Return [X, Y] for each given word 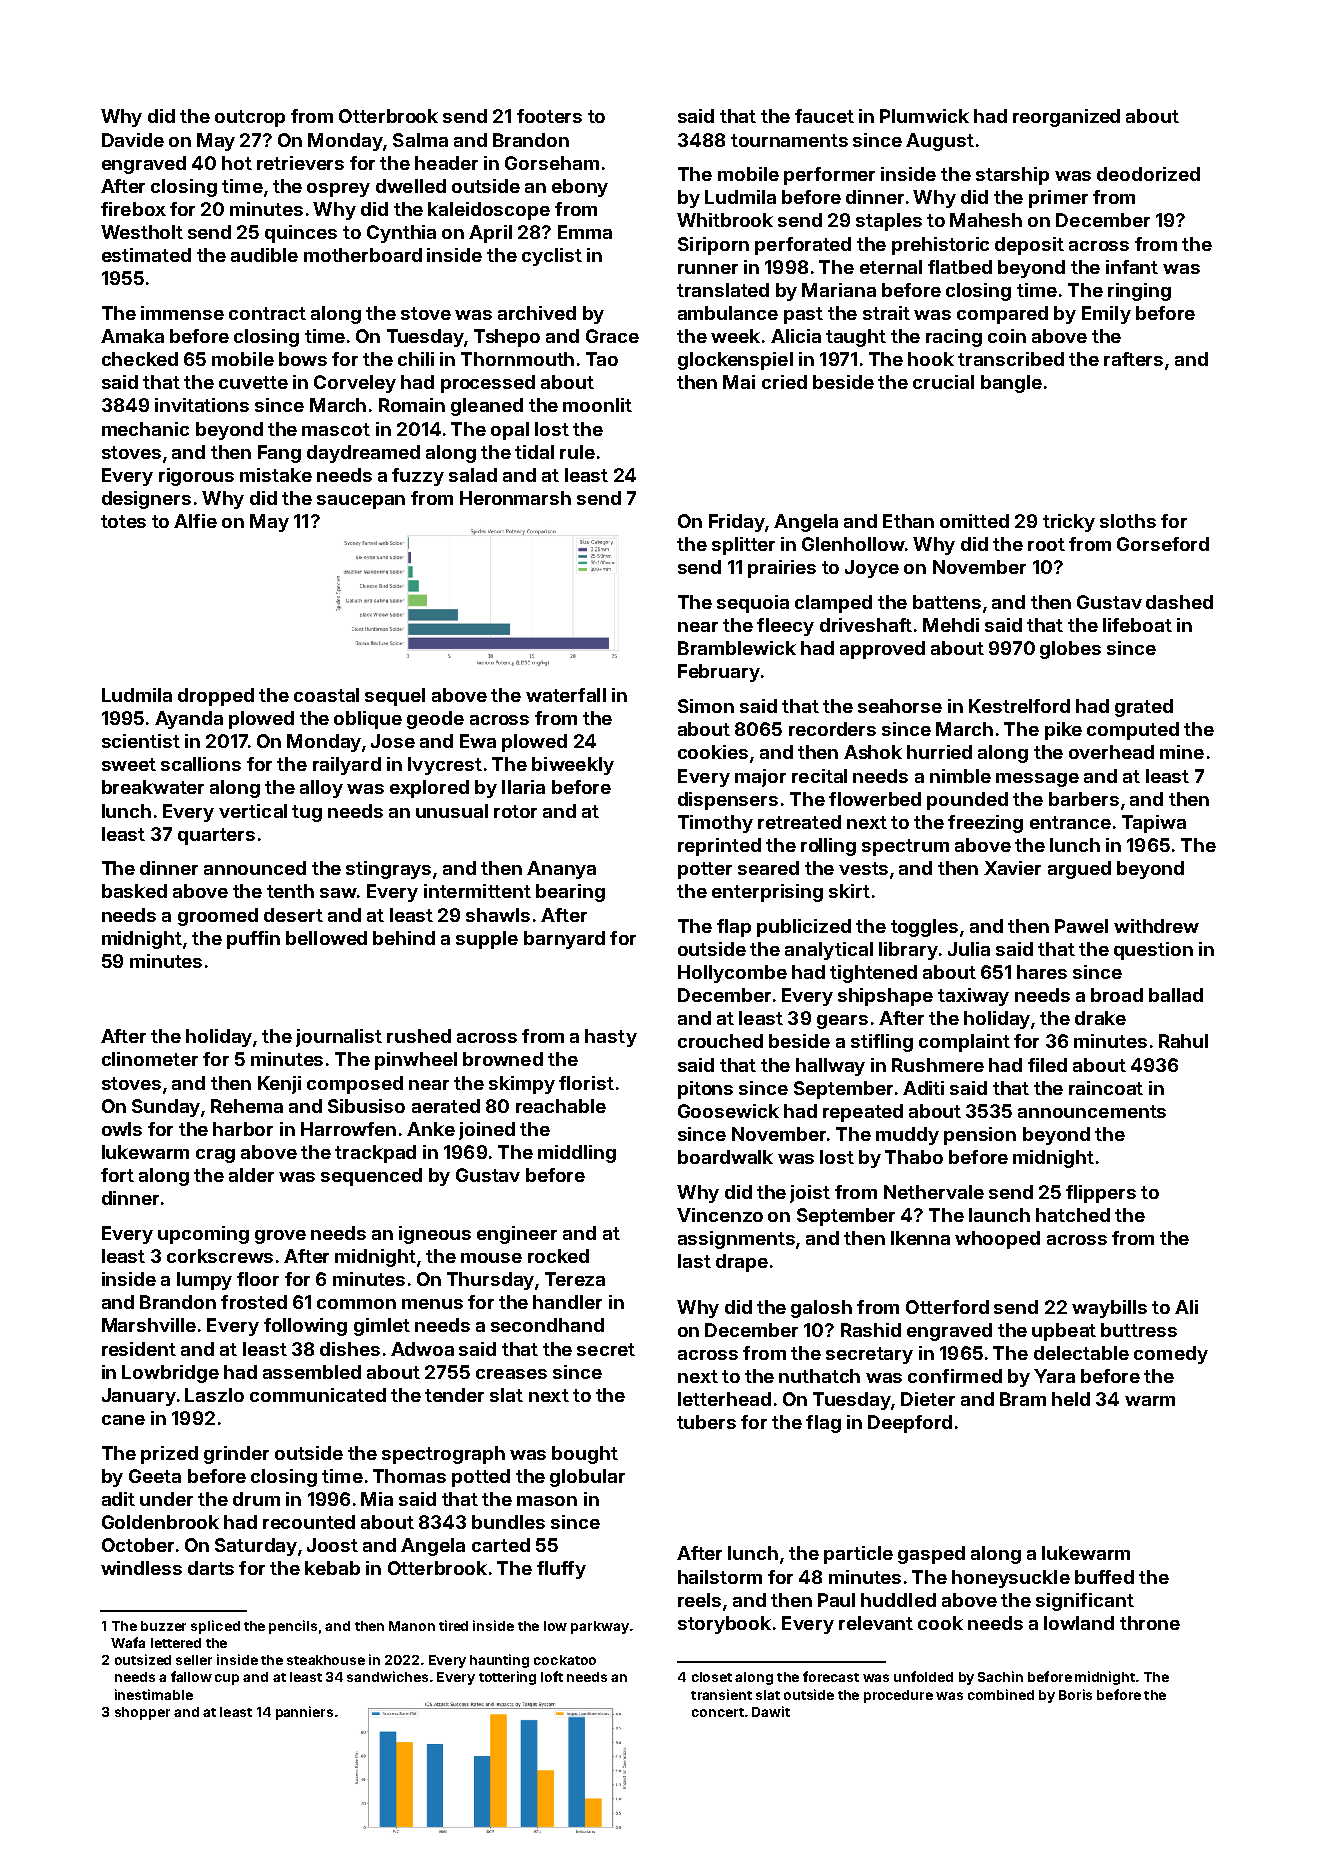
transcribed [1011, 359]
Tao [602, 359]
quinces [301, 234]
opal [510, 431]
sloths [1128, 521]
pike [1063, 731]
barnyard [564, 940]
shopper [142, 1713]
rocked [558, 1256]
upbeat [1064, 1332]
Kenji [279, 1085]
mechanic [145, 429]
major [760, 778]
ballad [1176, 995]
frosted [254, 1302]
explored [429, 789]
